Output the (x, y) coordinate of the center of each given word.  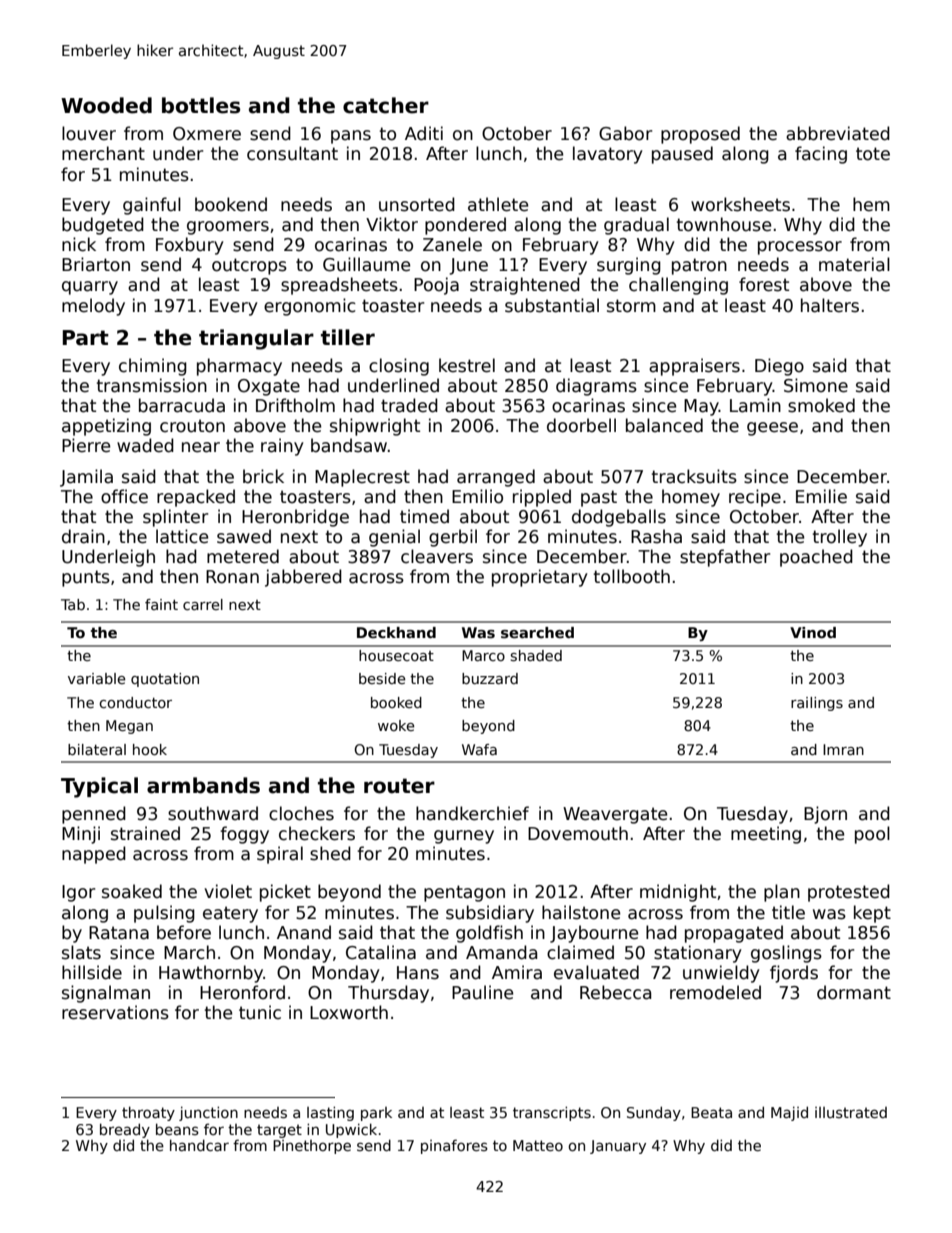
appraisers (694, 367)
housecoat (396, 655)
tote (873, 154)
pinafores (454, 1146)
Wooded (106, 105)
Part (86, 338)
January (618, 1147)
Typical (99, 787)
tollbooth (632, 576)
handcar (199, 1145)
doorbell (581, 425)
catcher (386, 105)
